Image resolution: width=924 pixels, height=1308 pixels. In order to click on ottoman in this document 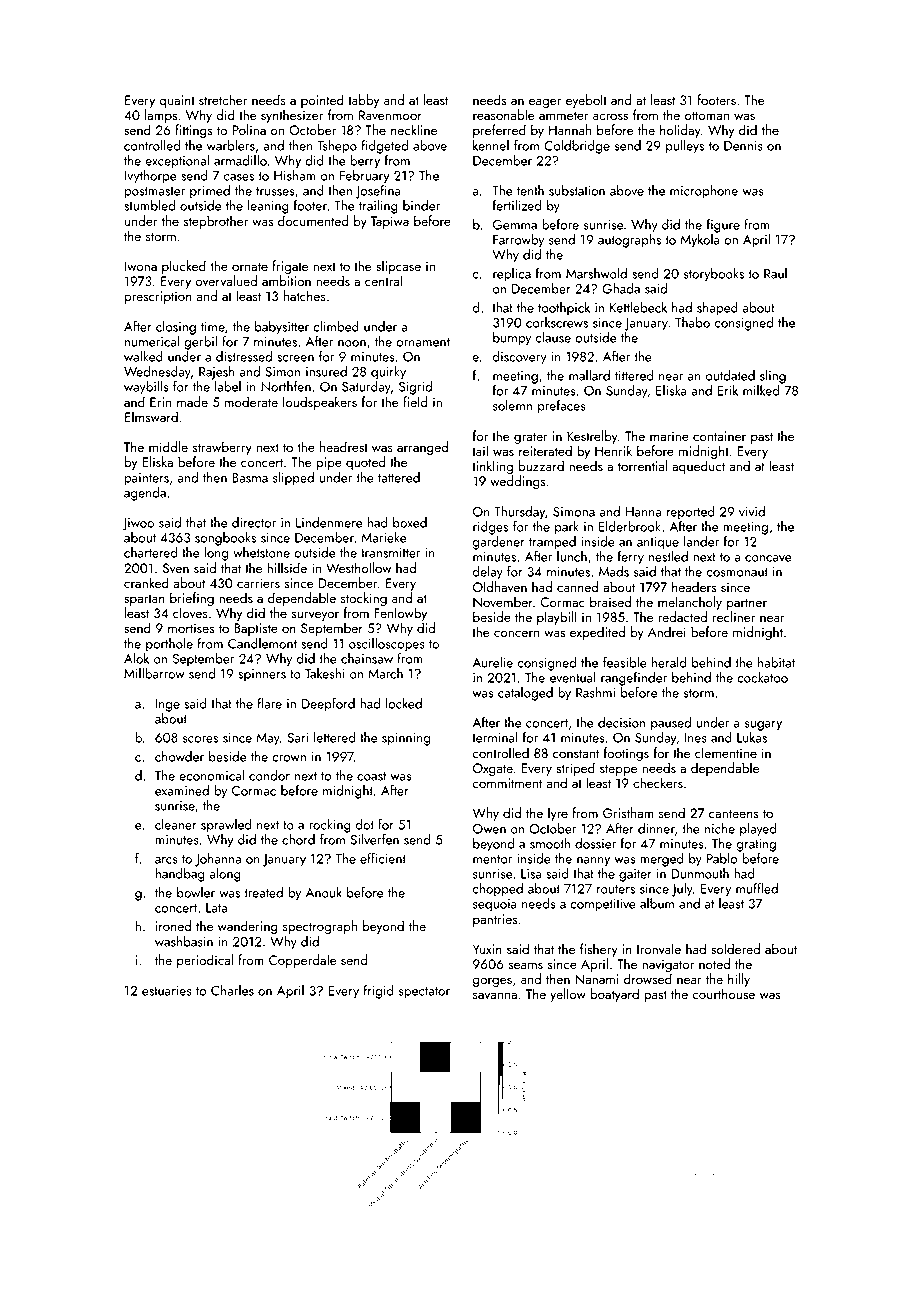, I will do `click(707, 115)`.
